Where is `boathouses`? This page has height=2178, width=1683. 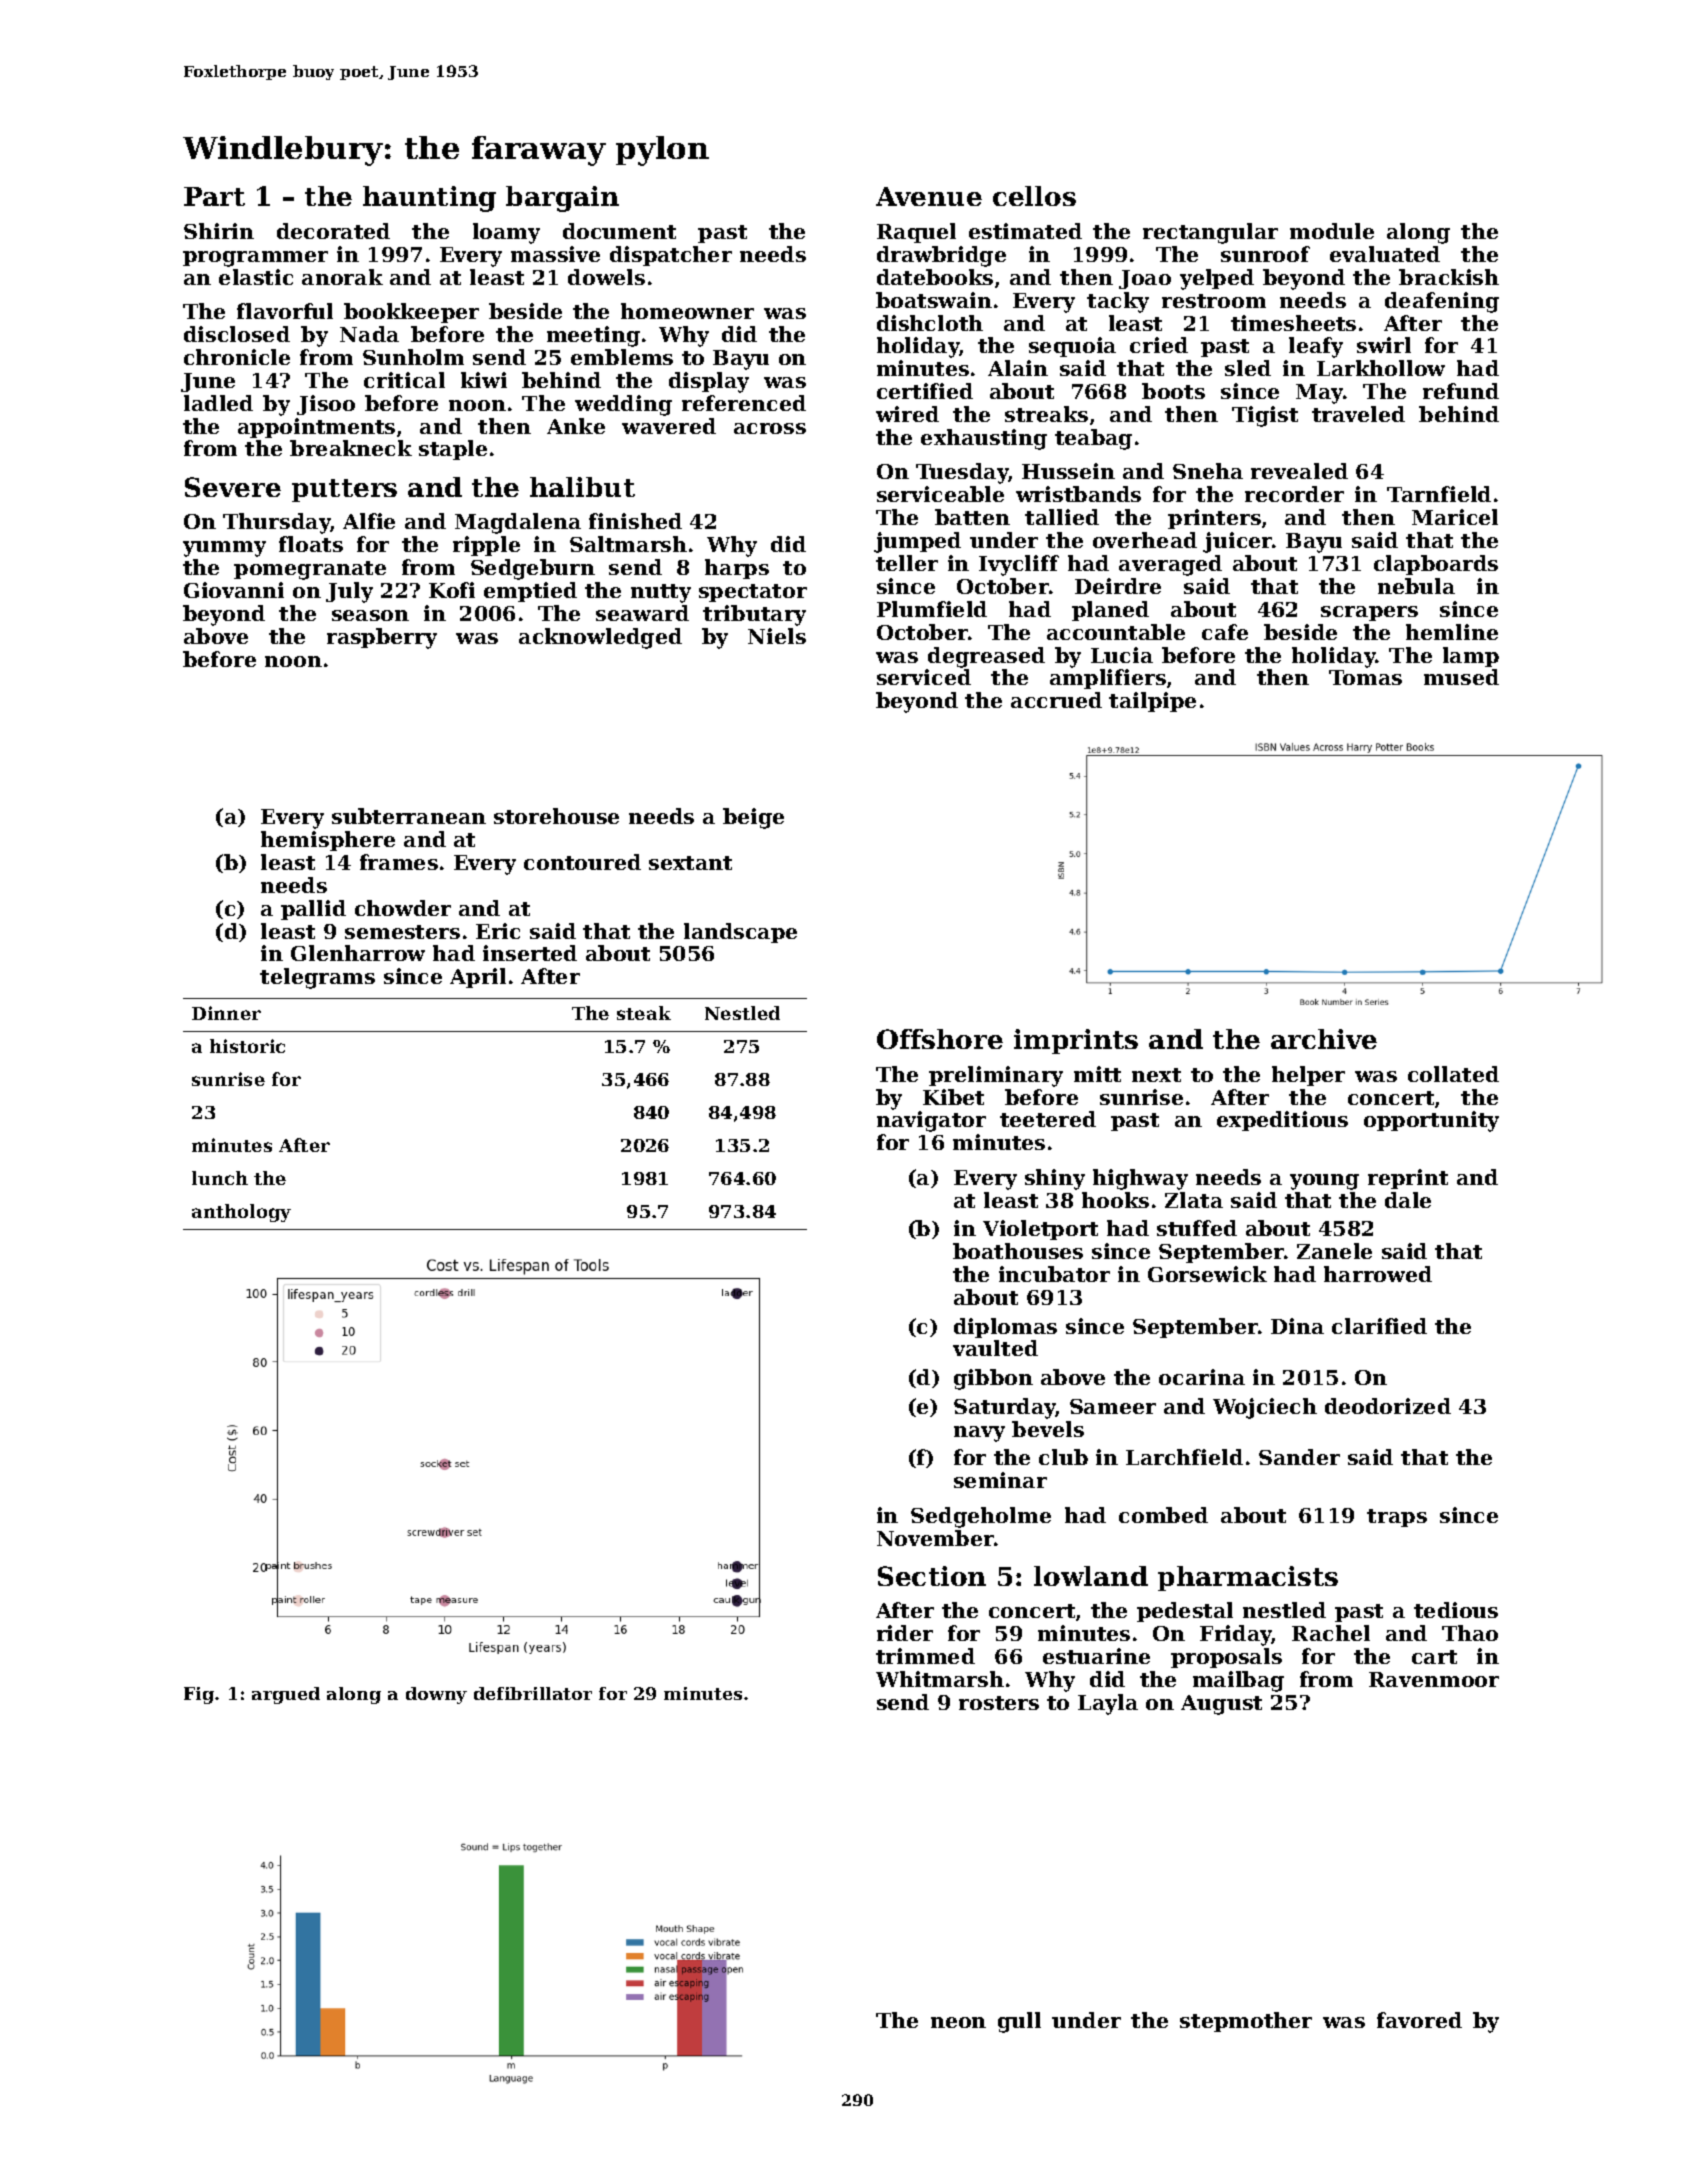 boathouses is located at coordinates (1018, 1251).
